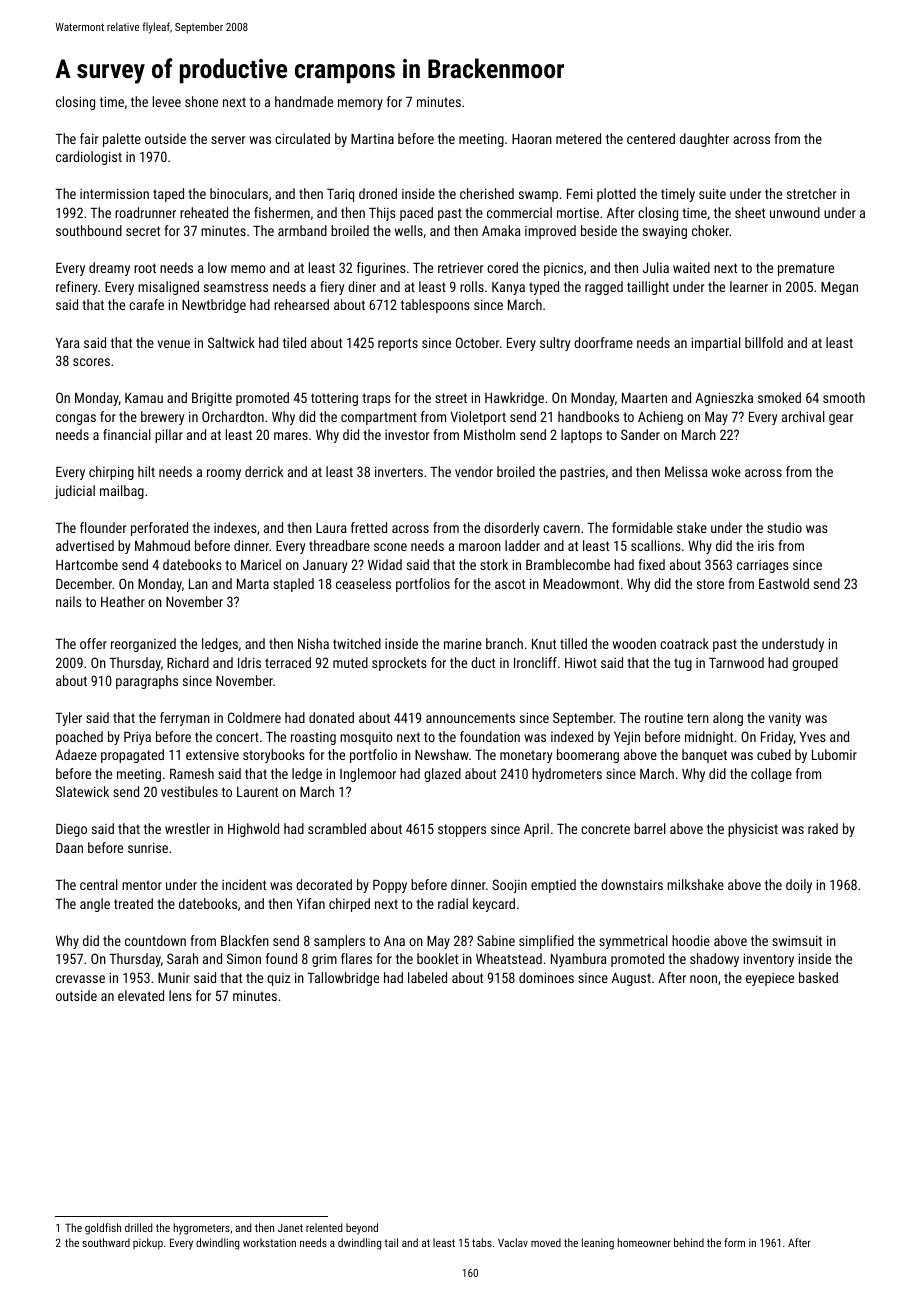  Describe the element at coordinates (813, 737) in the screenshot. I see `Yves` at that location.
